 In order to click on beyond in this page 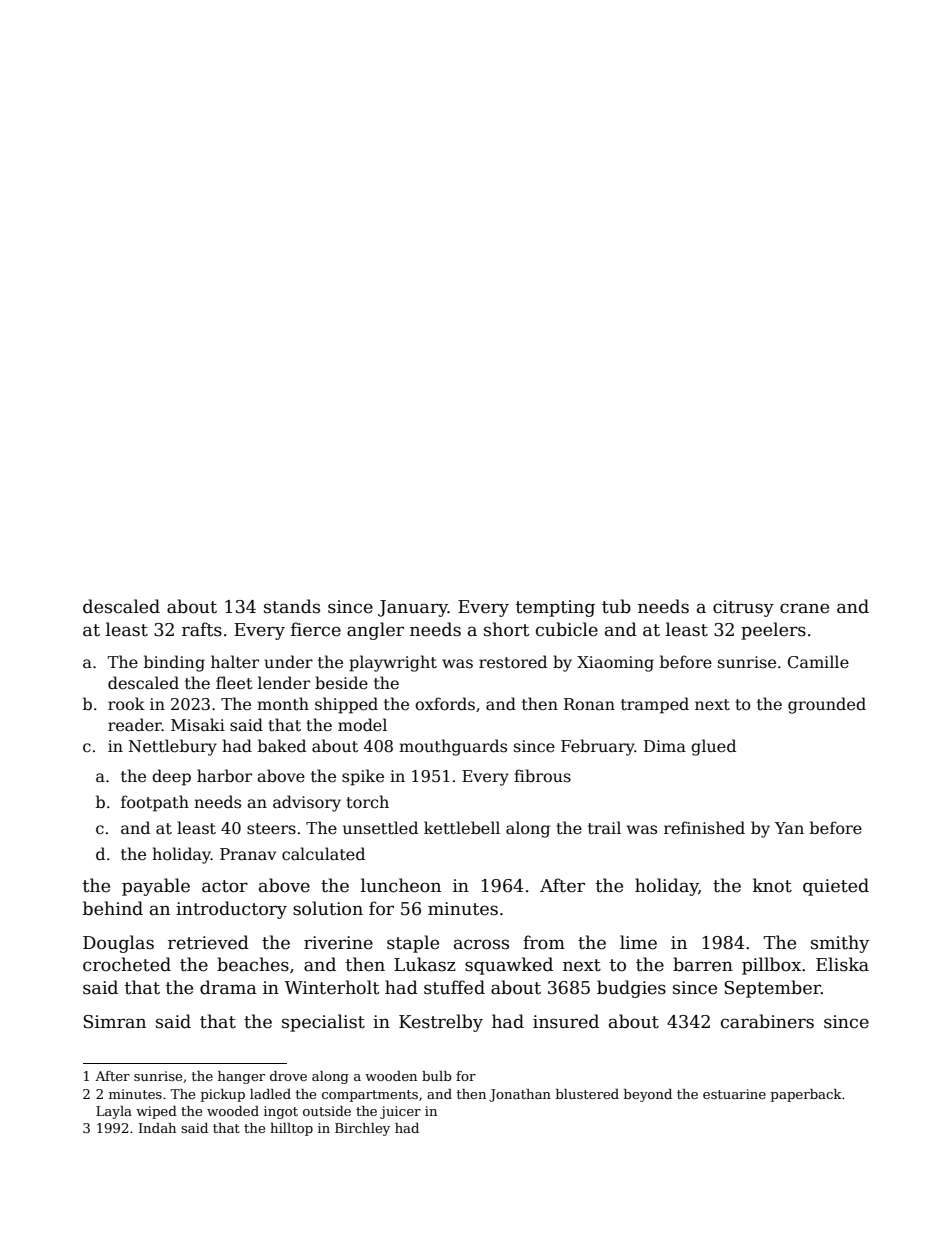, I will do `click(648, 1095)`.
